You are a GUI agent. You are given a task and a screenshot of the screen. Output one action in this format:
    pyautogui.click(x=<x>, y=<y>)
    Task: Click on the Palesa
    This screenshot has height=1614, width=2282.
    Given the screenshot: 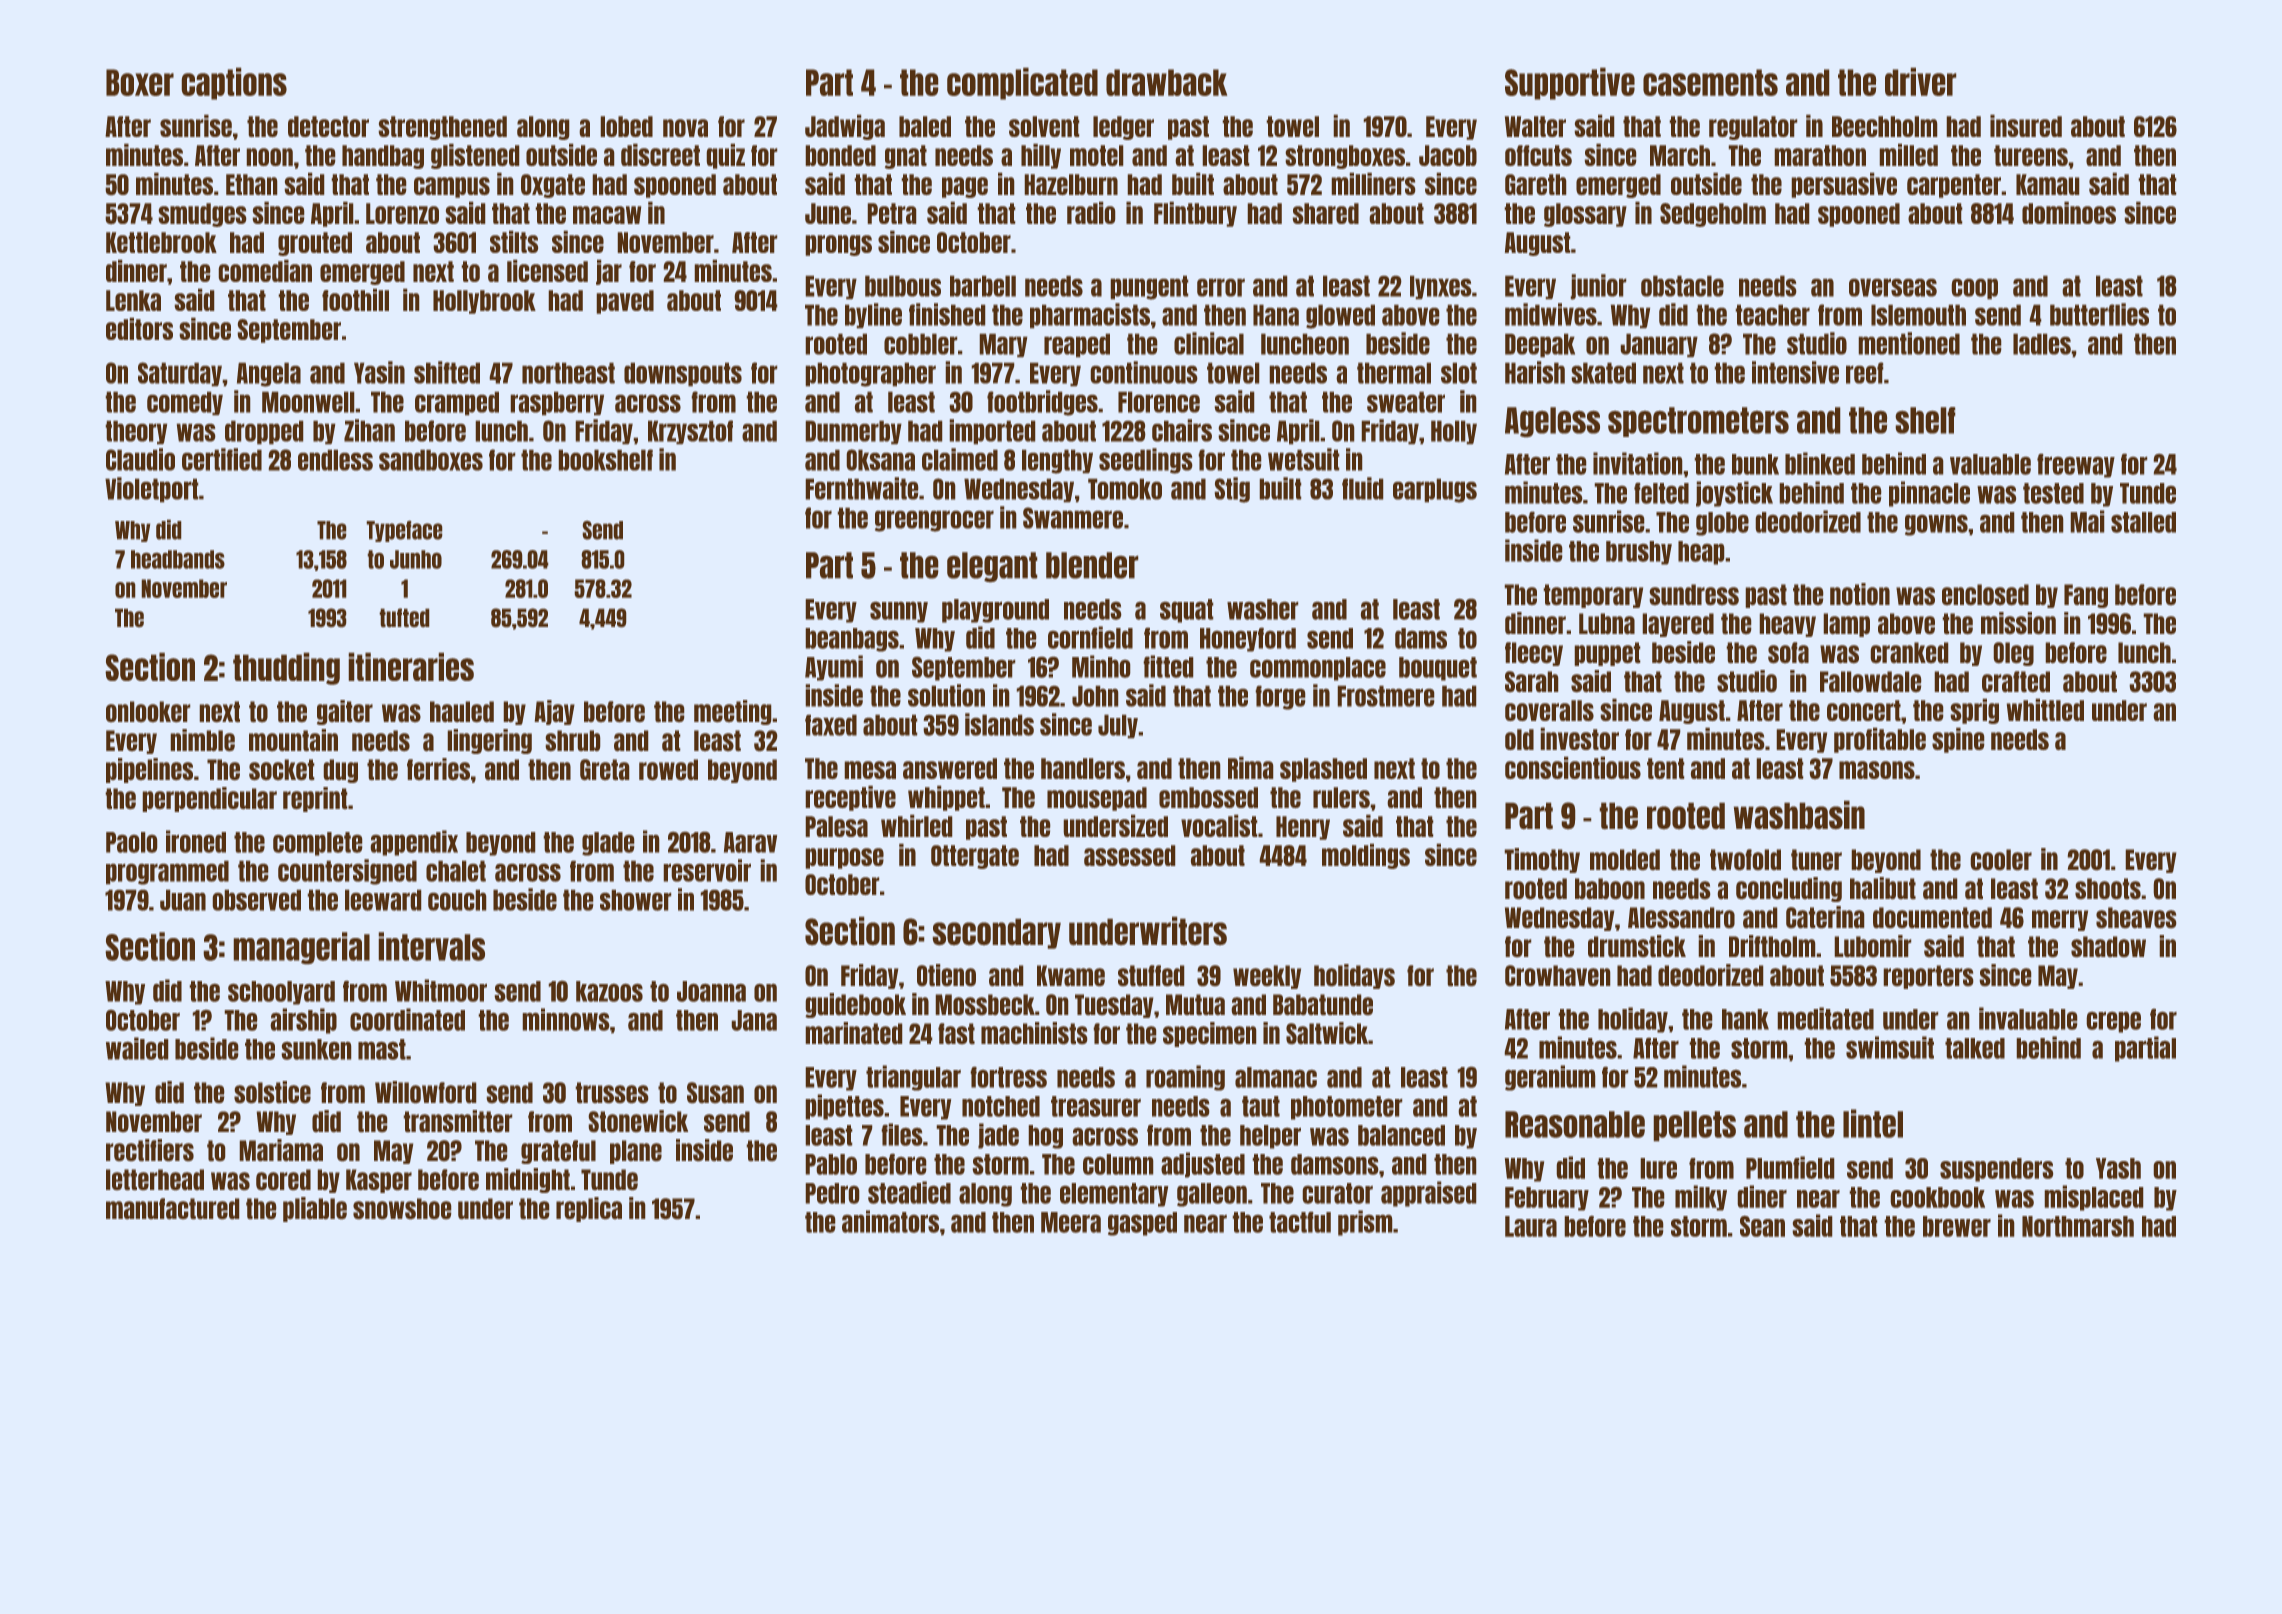 What is the action you would take?
    pyautogui.click(x=836, y=826)
